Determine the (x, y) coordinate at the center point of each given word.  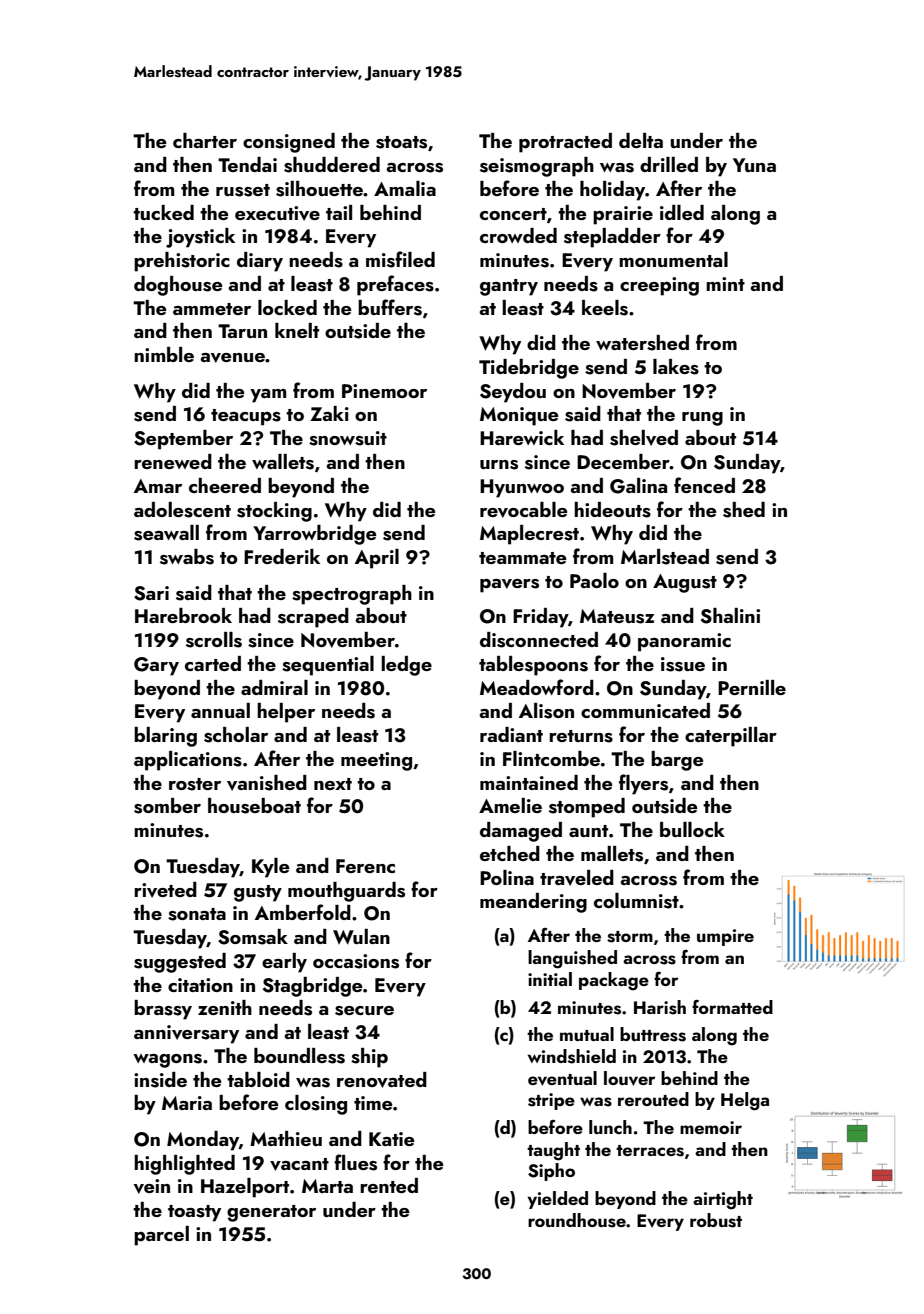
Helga (745, 1101)
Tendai (247, 164)
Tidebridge (529, 369)
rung (702, 419)
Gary (156, 666)
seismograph (537, 167)
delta (641, 140)
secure (364, 1011)
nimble (164, 354)
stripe (551, 1101)
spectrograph (352, 595)
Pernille (752, 687)
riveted (165, 890)
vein (152, 1186)
